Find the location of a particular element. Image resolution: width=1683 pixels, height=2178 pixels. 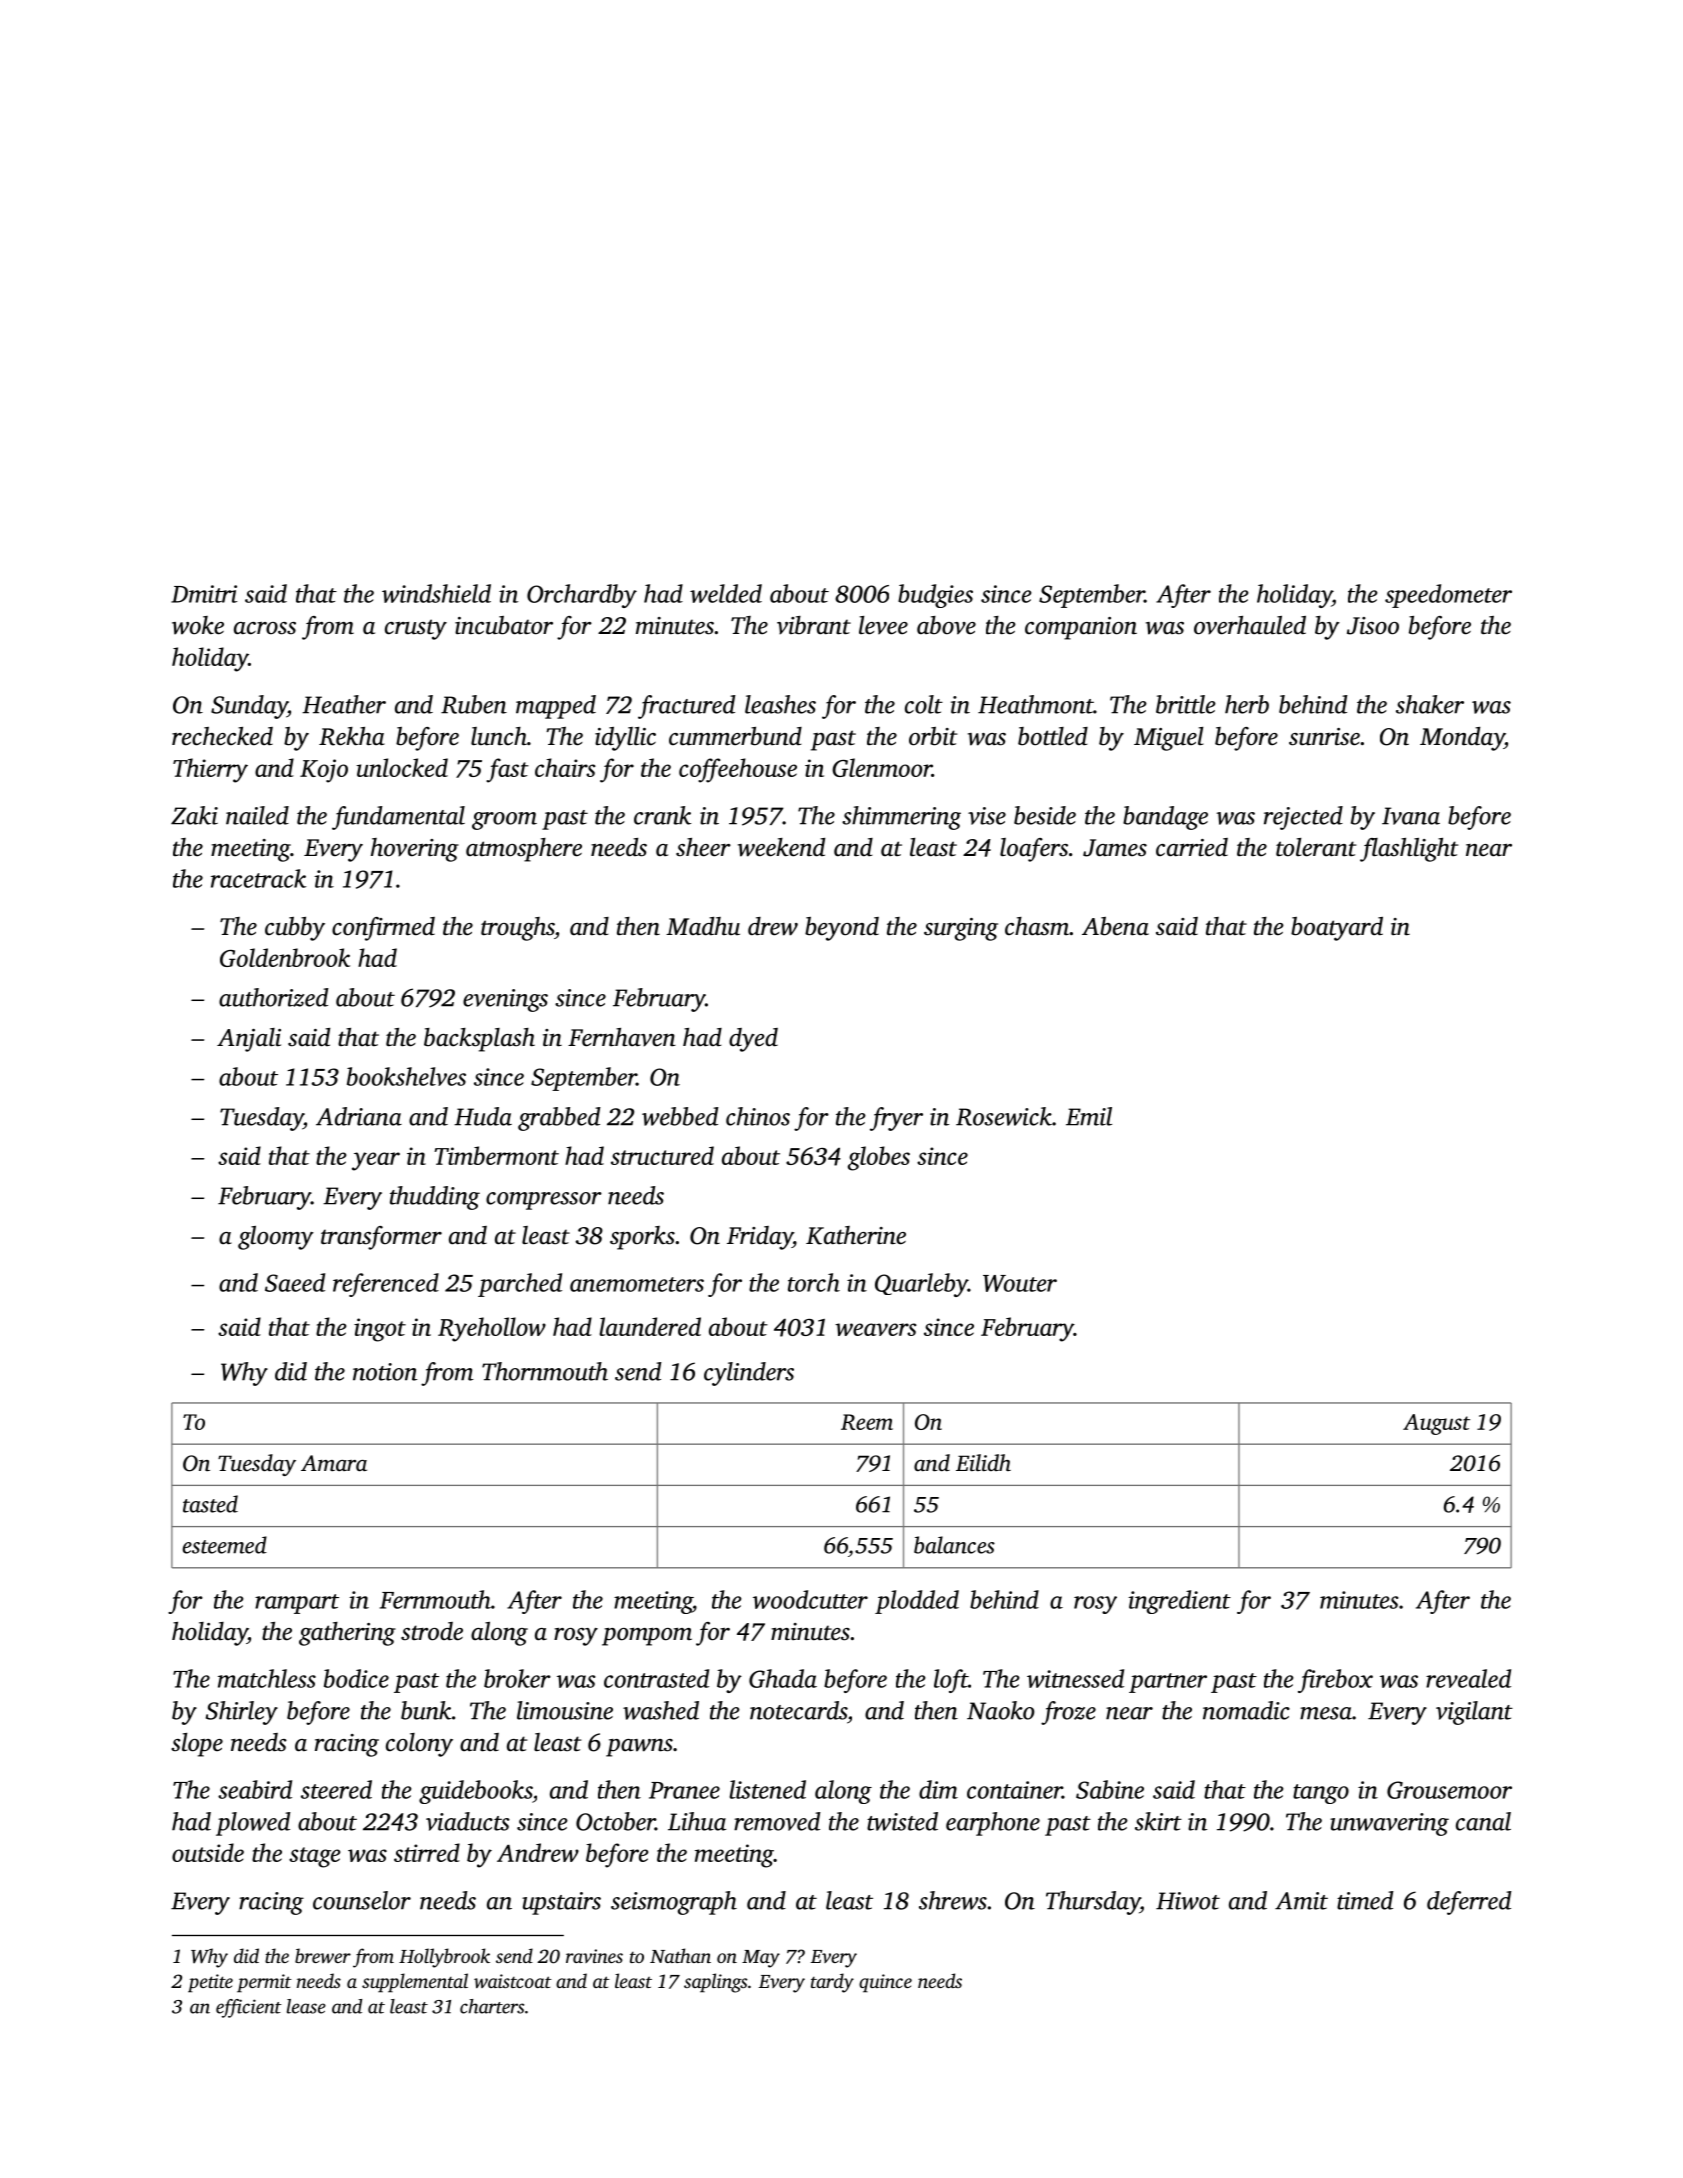

lease is located at coordinates (306, 2006).
